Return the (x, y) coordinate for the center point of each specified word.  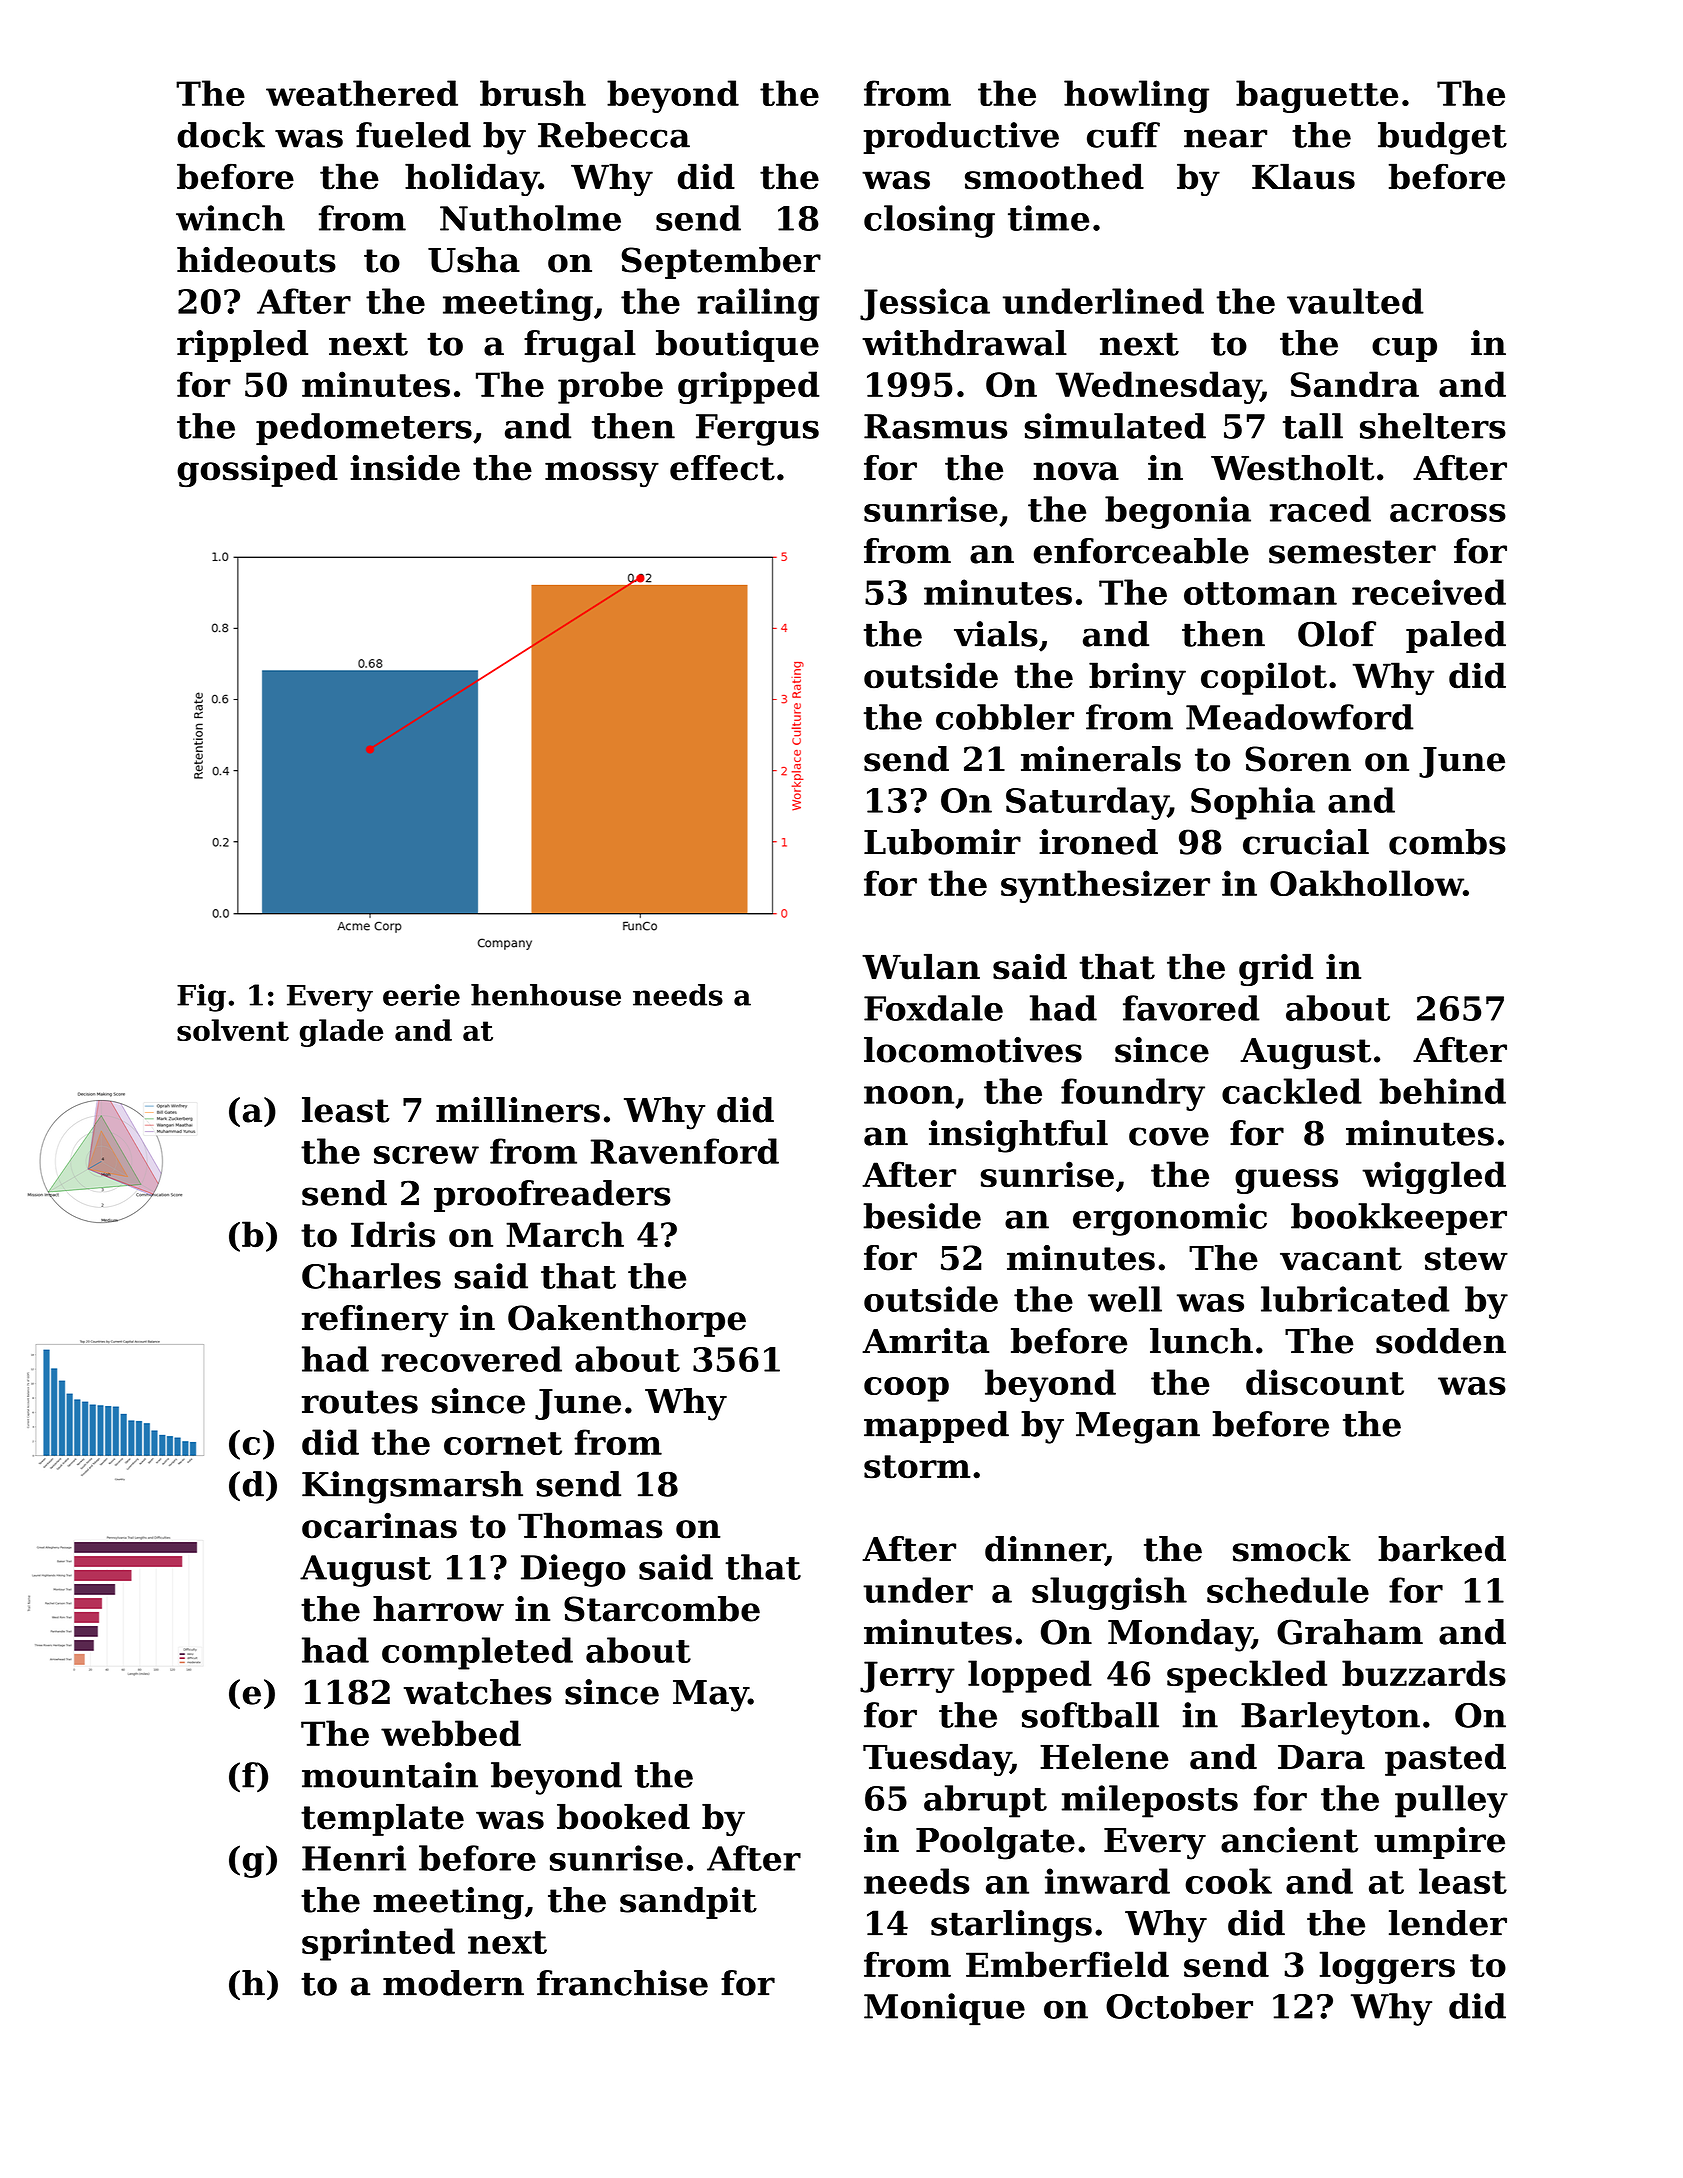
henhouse (546, 995)
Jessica (925, 304)
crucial (1306, 842)
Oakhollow (1366, 883)
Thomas (590, 1525)
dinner (1045, 1550)
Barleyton (1330, 1718)
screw (426, 1155)
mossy (602, 474)
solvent (233, 1030)
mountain (390, 1775)
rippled (242, 346)
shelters (1433, 426)
